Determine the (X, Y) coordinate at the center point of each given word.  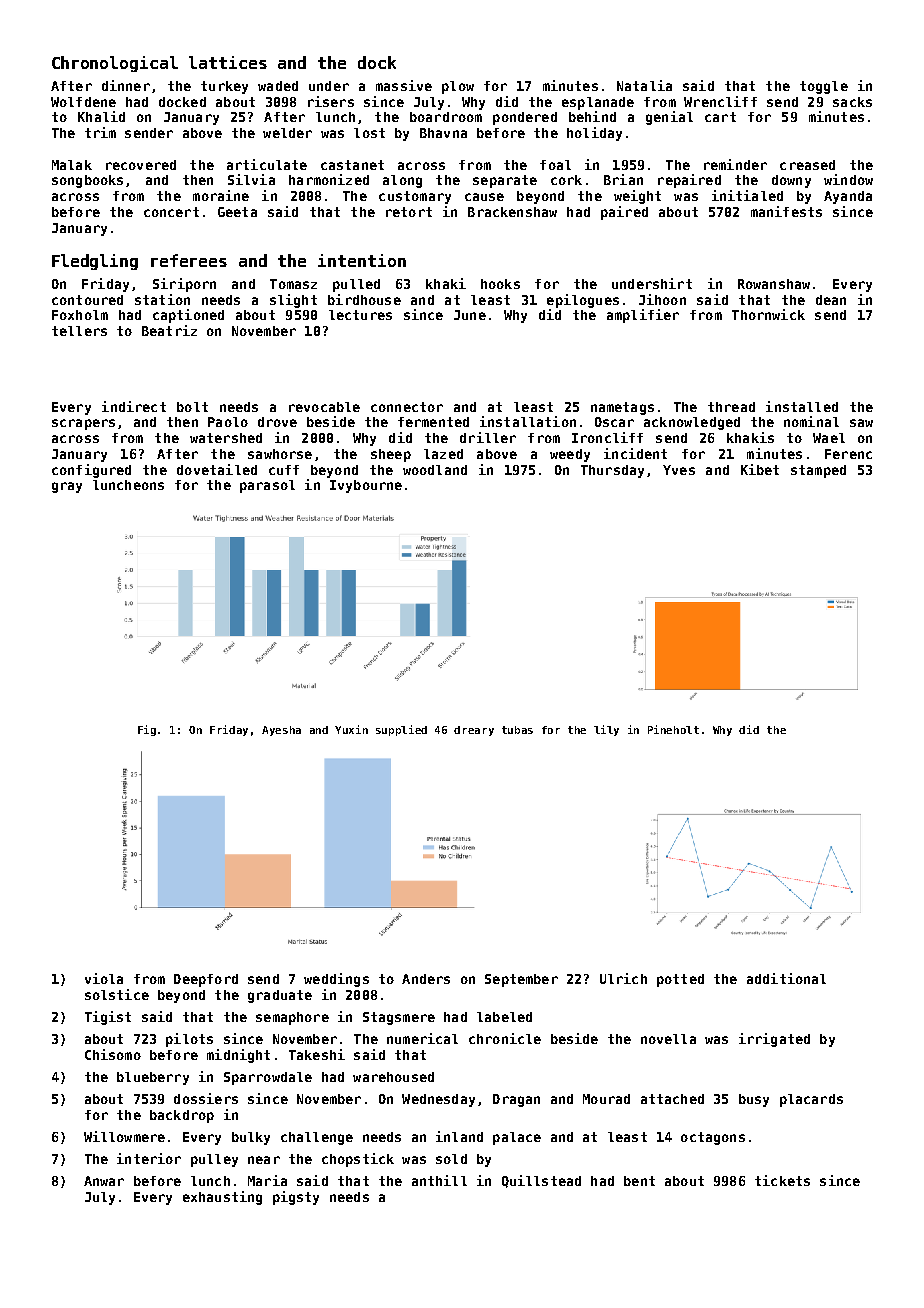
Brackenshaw (512, 212)
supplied (401, 730)
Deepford (206, 980)
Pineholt (673, 729)
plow (458, 87)
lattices (228, 62)
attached (672, 1099)
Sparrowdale (268, 1078)
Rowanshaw (774, 284)
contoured (87, 300)
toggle (824, 87)
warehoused (393, 1077)
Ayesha (281, 731)
